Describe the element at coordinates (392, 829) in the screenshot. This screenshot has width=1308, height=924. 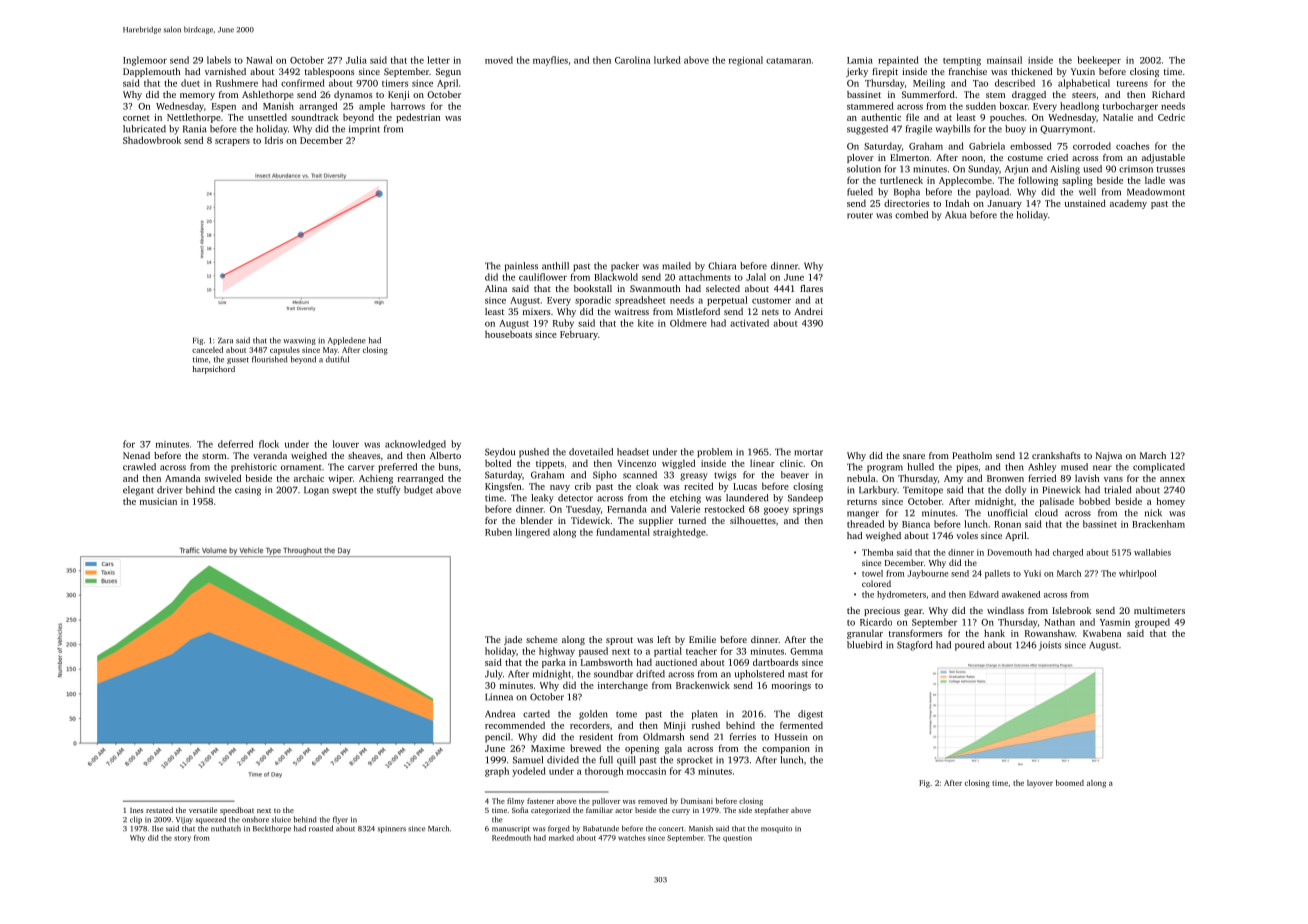
I see `spinners` at that location.
